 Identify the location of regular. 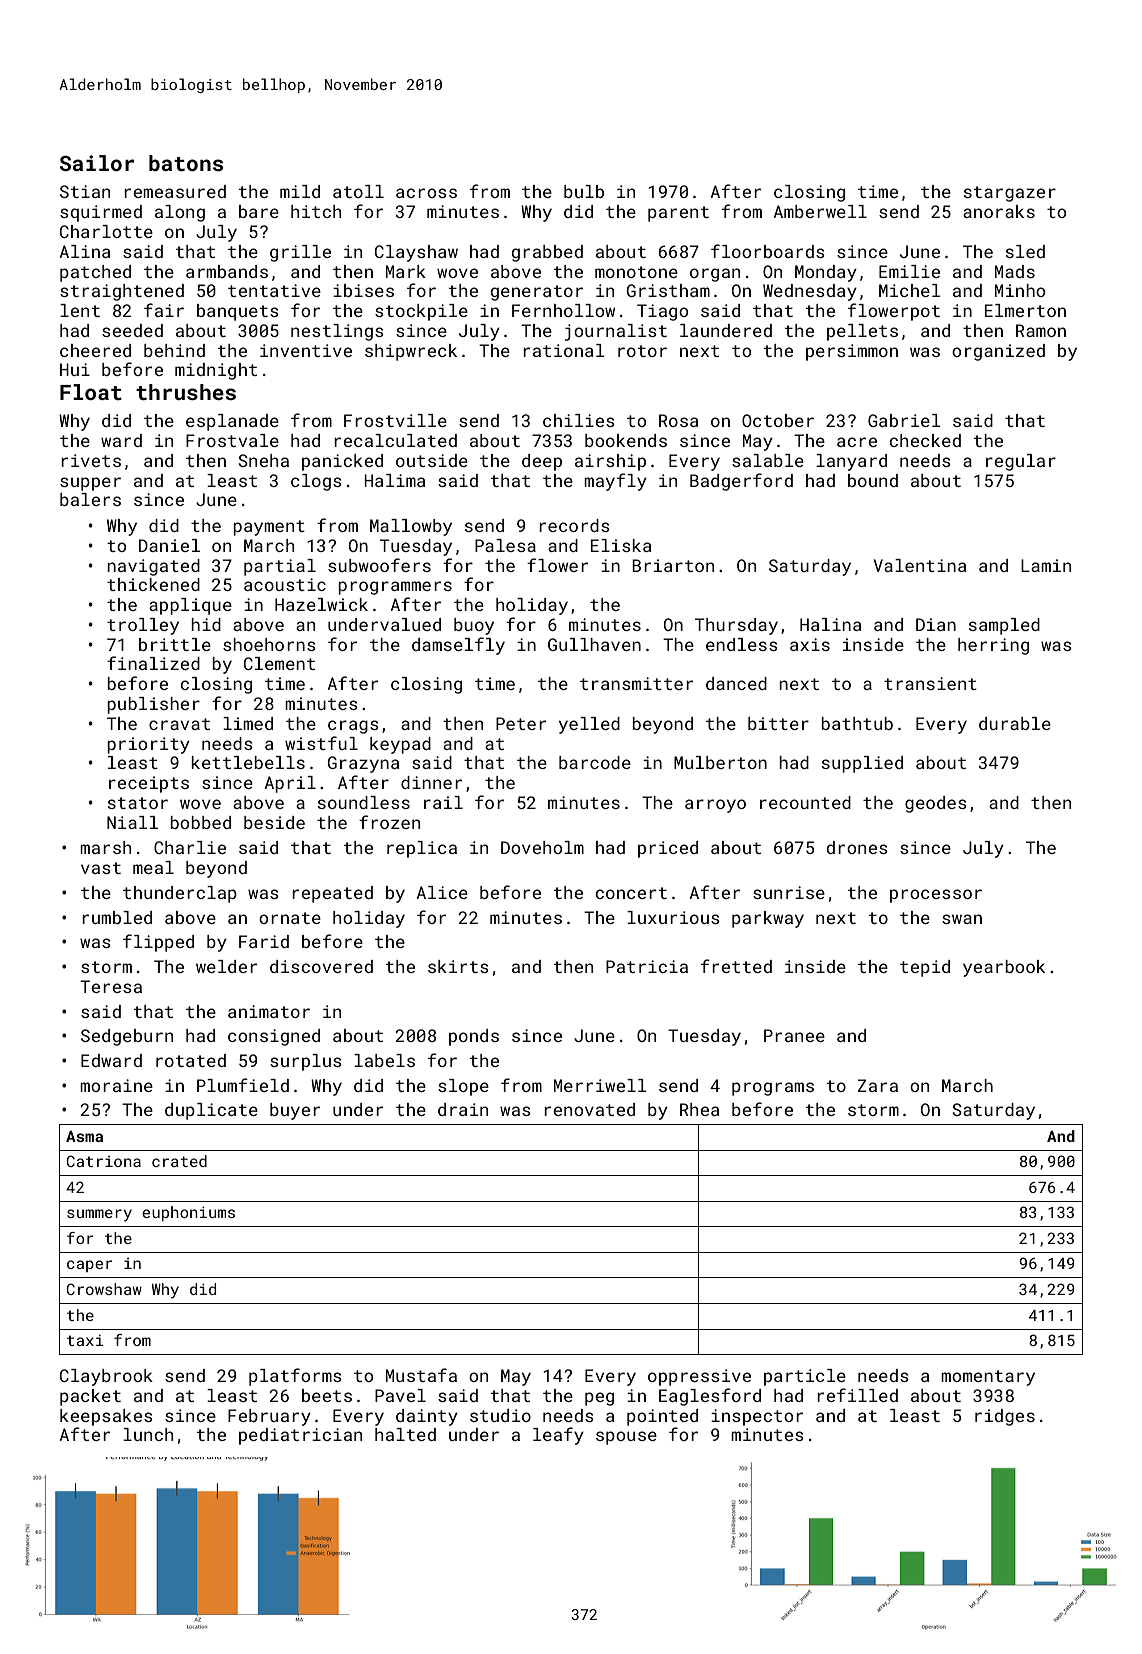
(1021, 462).
